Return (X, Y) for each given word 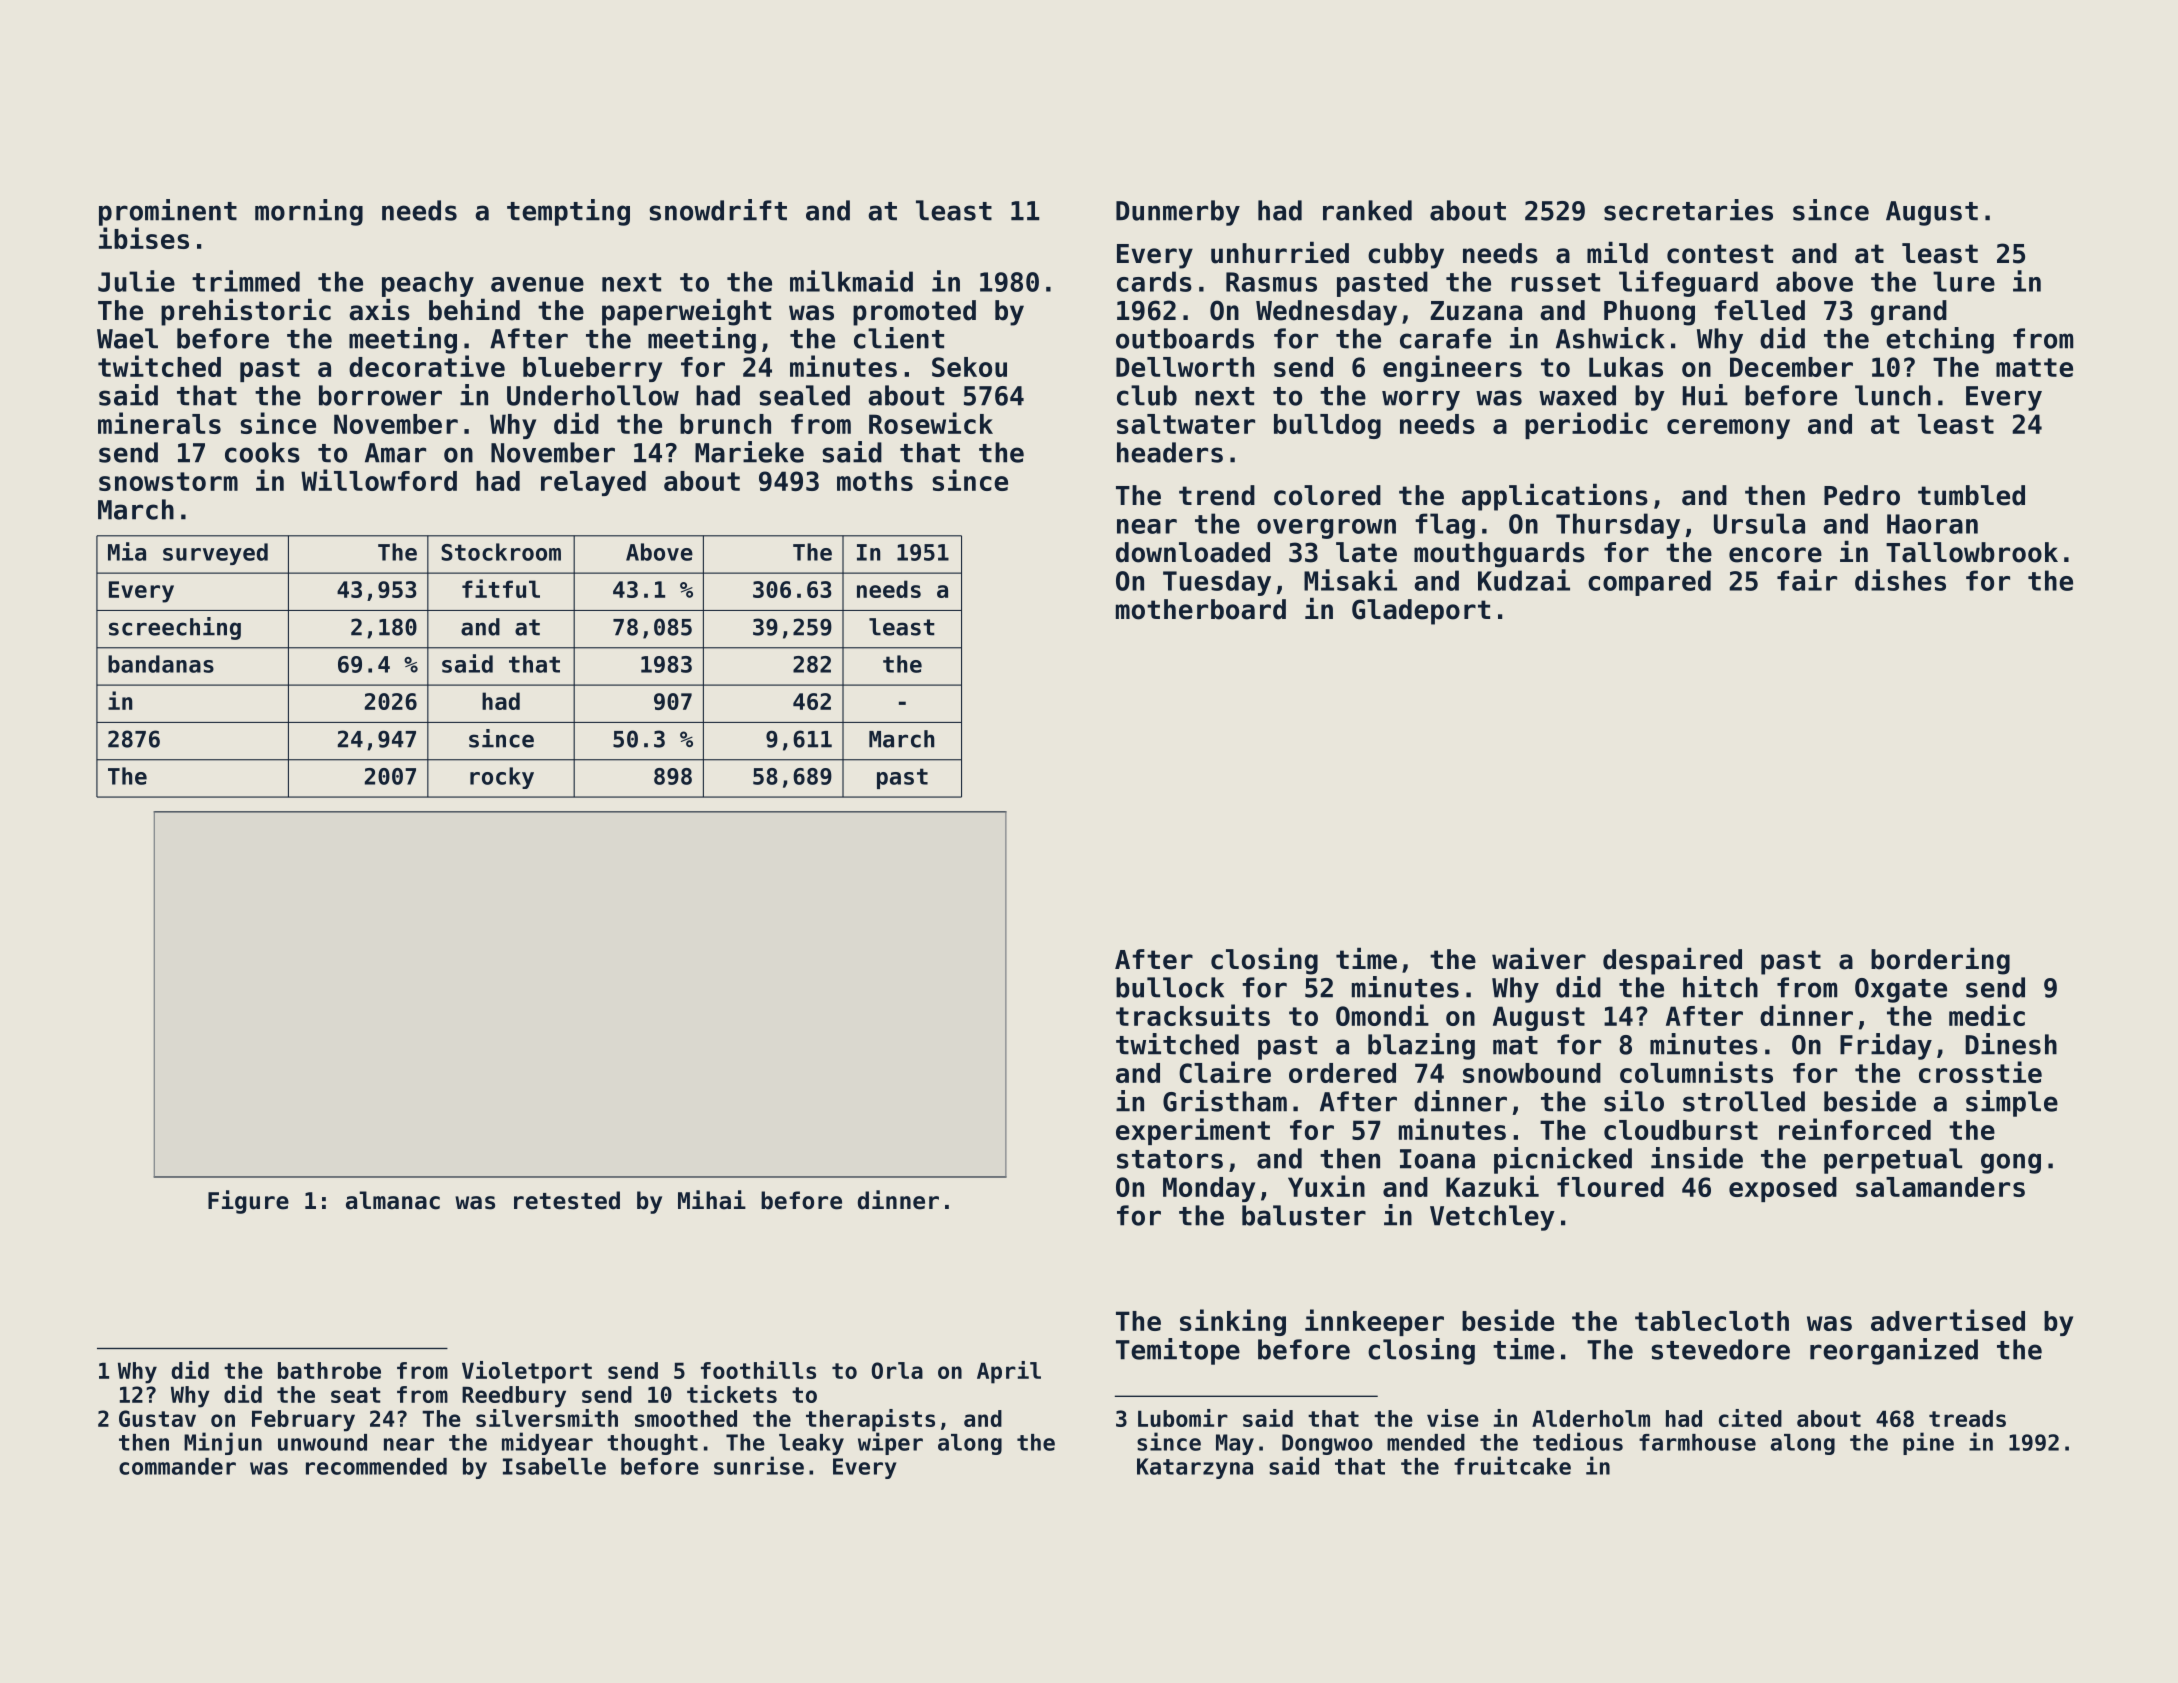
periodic (1586, 425)
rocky (502, 778)
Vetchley (1492, 1218)
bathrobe (329, 1370)
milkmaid (851, 281)
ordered (1342, 1073)
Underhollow (593, 395)
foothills (758, 1370)
